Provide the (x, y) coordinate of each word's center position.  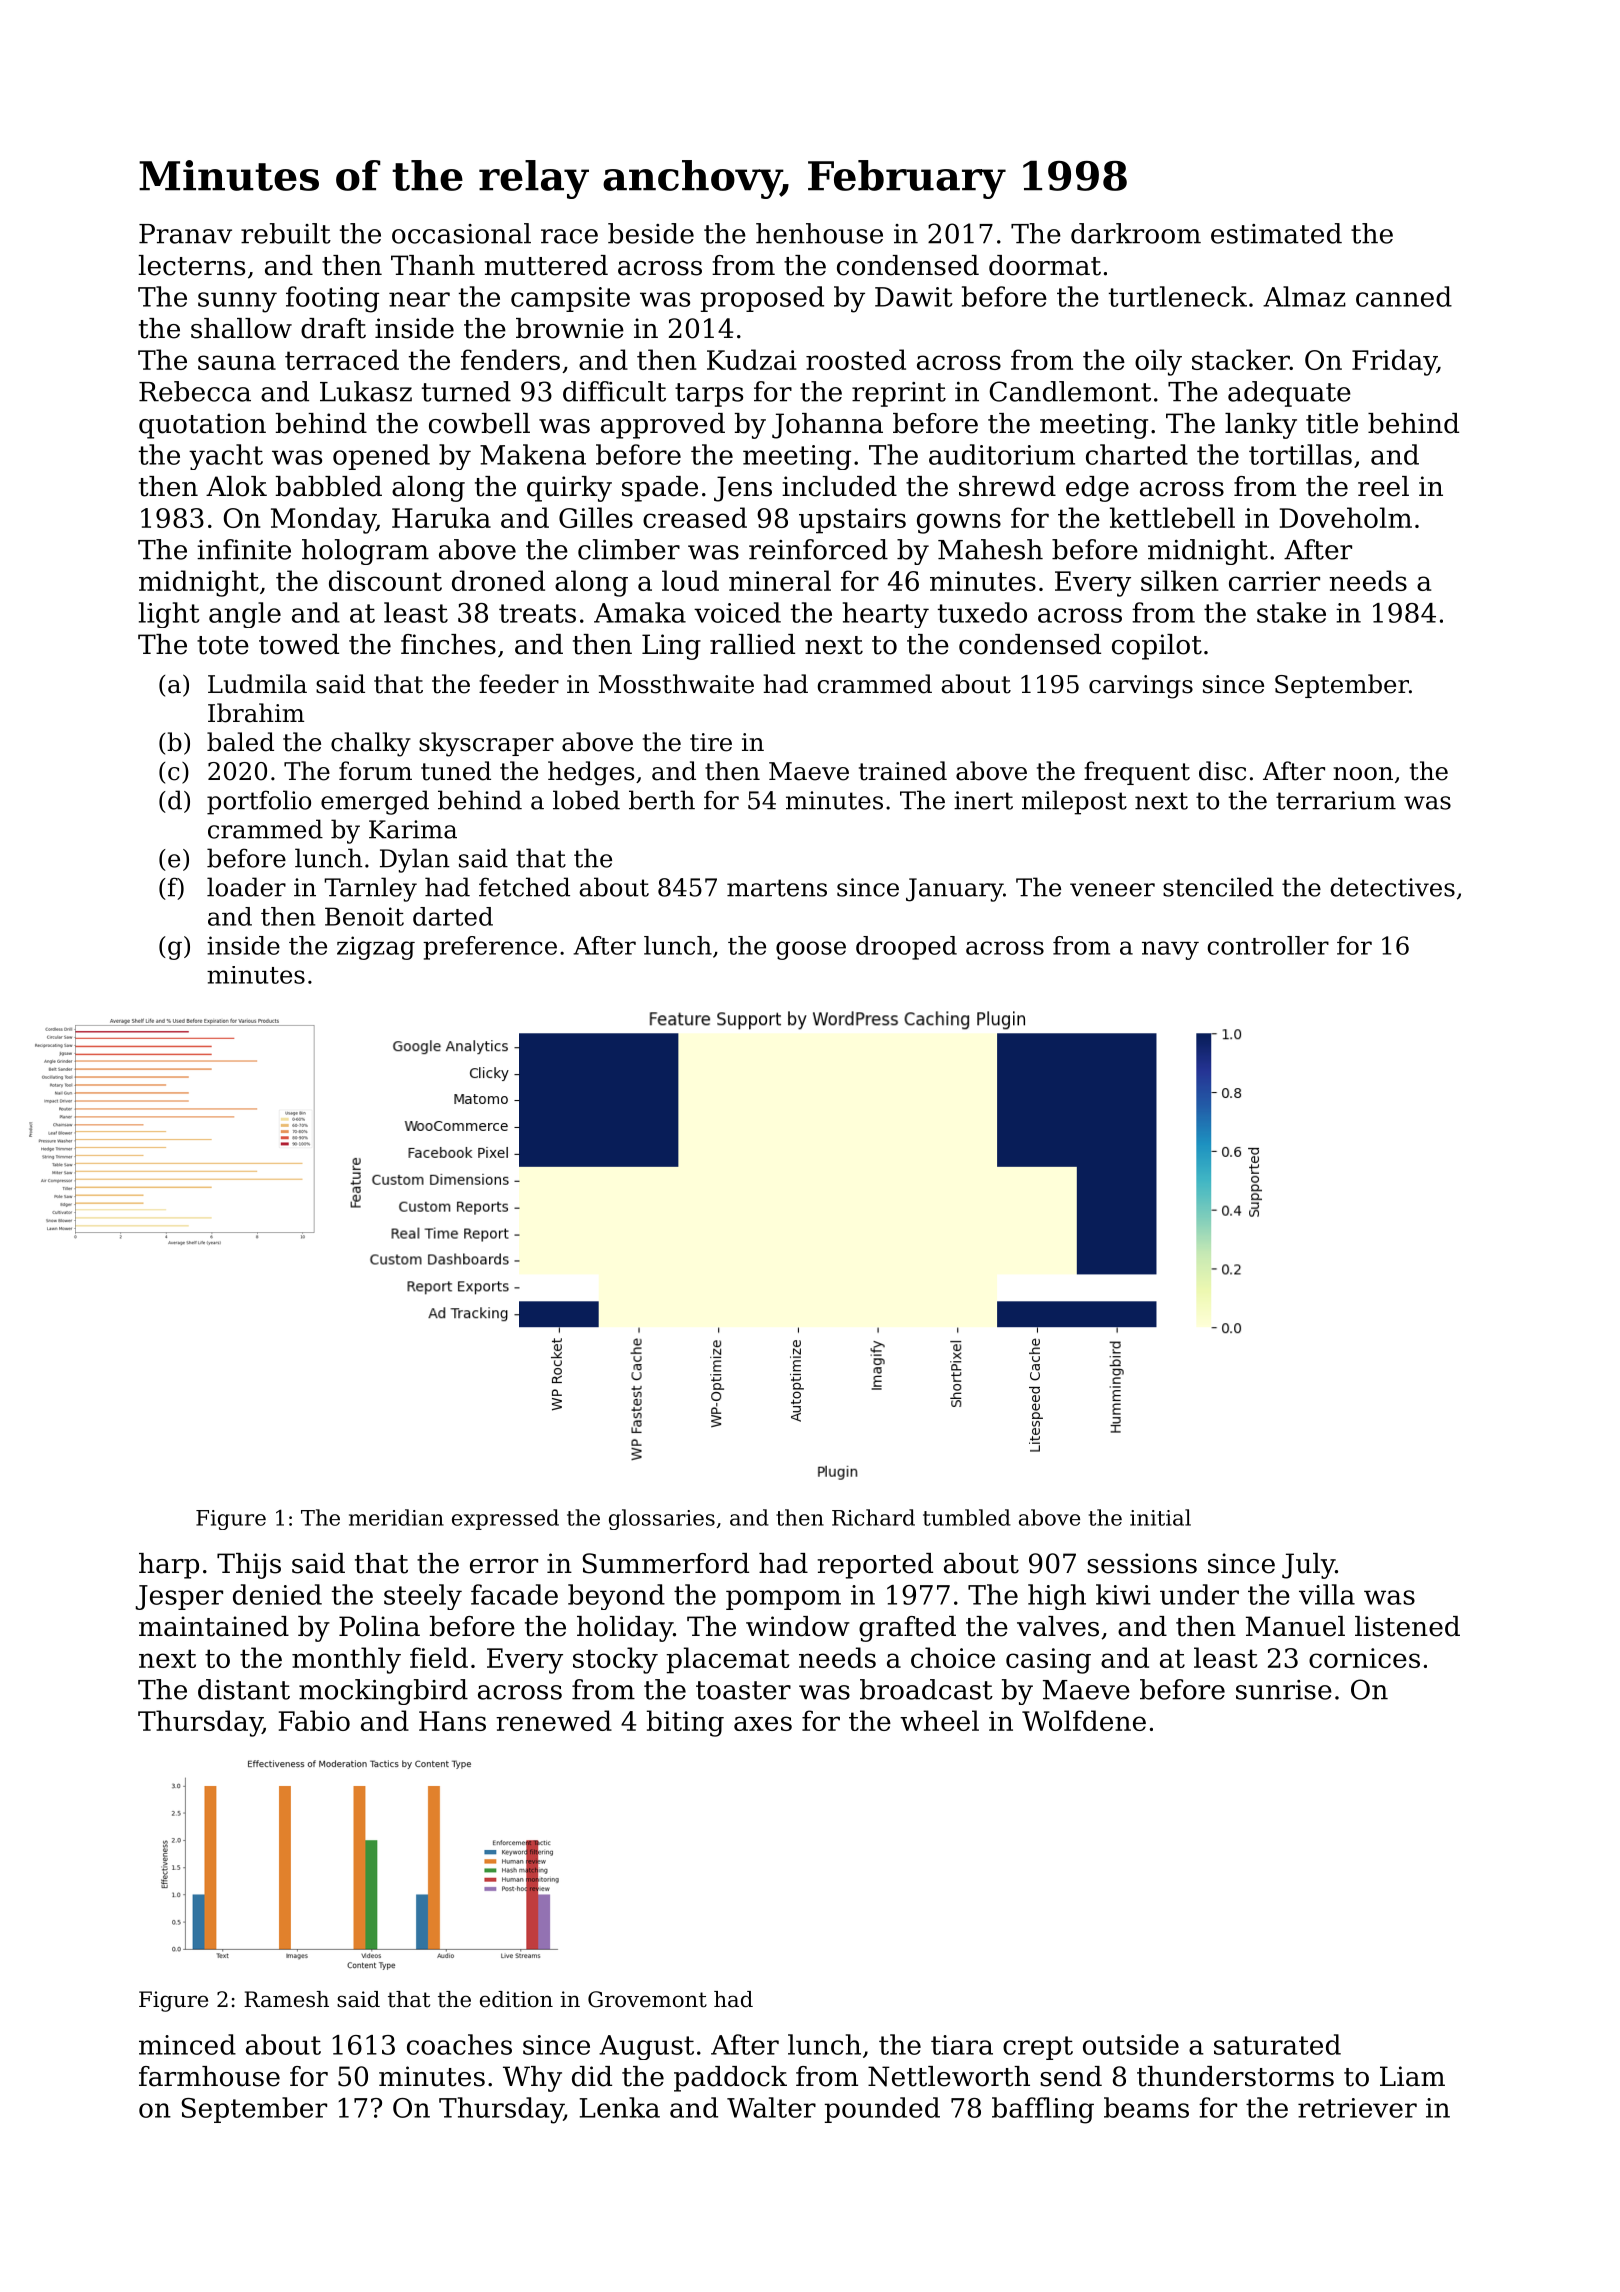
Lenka (620, 2107)
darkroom (1136, 233)
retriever (1357, 2108)
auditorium (1002, 454)
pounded (882, 2110)
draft (333, 328)
